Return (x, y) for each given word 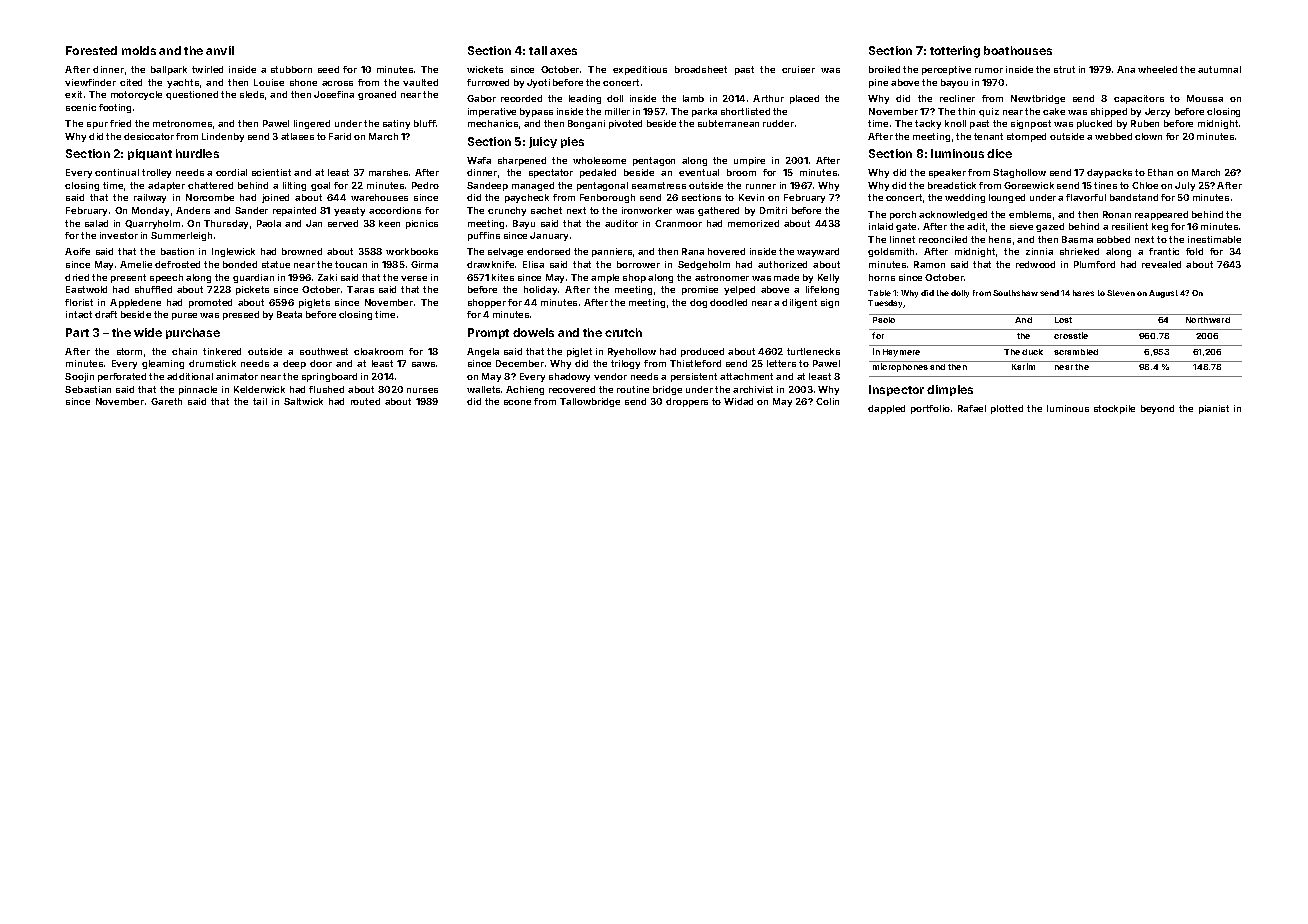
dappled (886, 409)
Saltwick (303, 401)
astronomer (722, 277)
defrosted (177, 264)
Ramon (929, 264)
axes (563, 51)
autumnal (1219, 69)
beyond (1157, 409)
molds (139, 50)
